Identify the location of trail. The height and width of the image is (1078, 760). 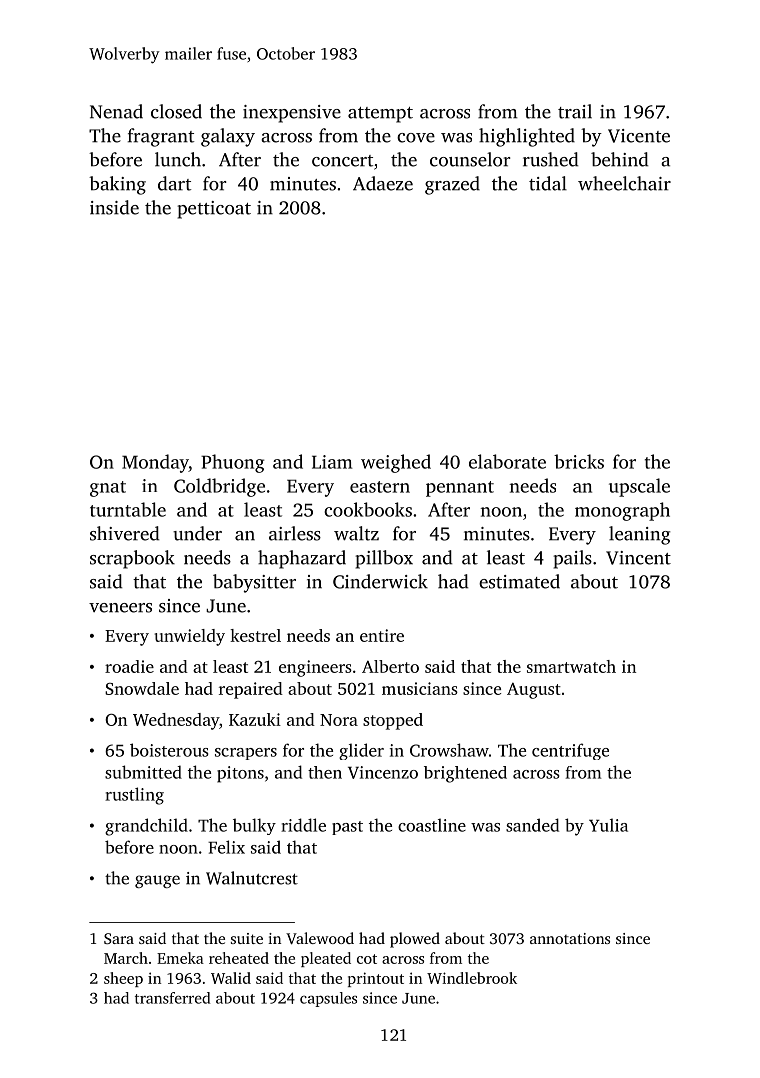
(575, 111).
